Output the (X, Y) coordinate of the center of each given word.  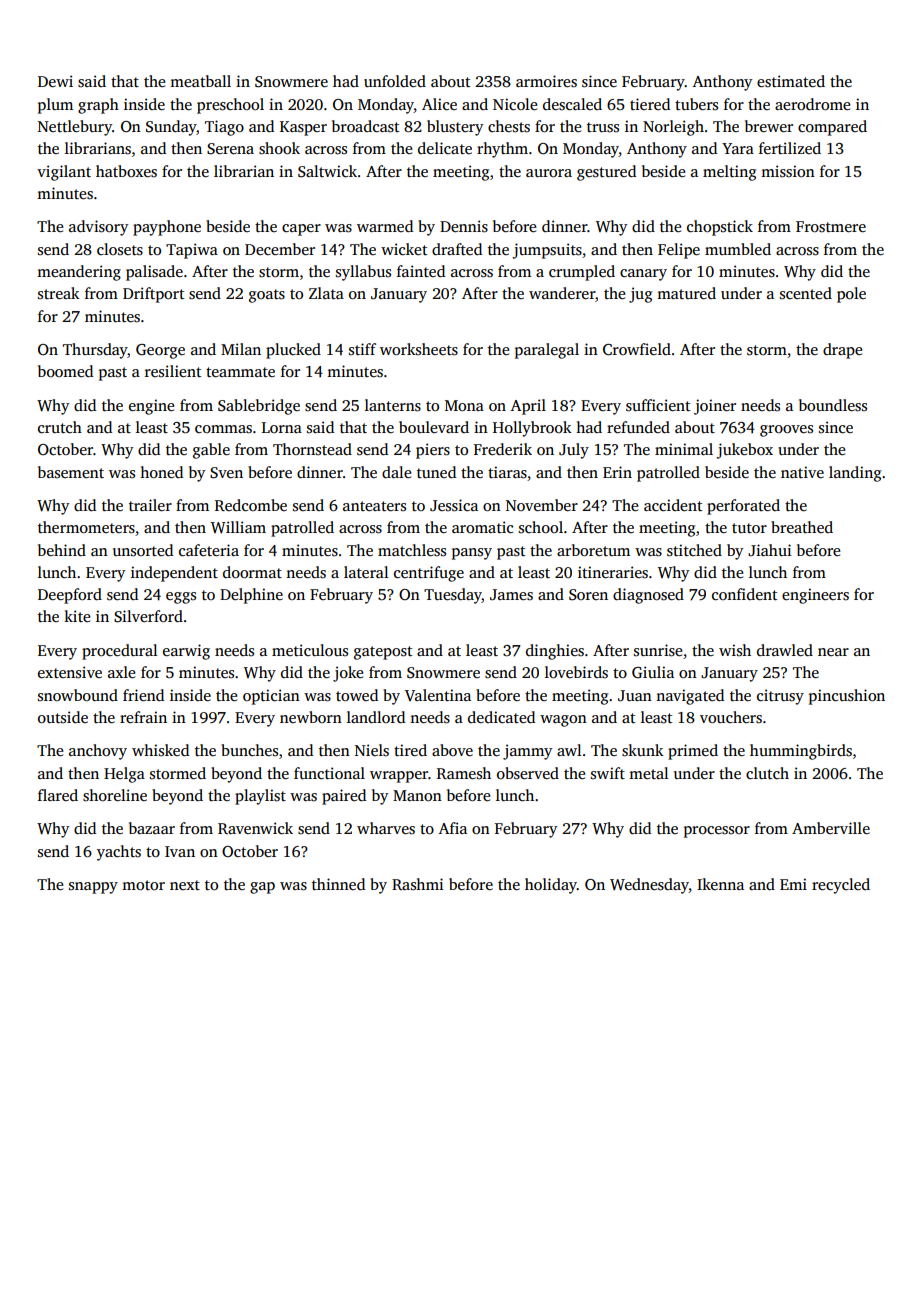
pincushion (847, 697)
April (528, 407)
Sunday (171, 128)
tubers (696, 104)
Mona (464, 405)
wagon (563, 721)
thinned (338, 884)
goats (267, 296)
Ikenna (720, 884)
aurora (549, 173)
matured (686, 293)
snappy (93, 888)
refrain (143, 717)
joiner (715, 407)
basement (71, 472)
